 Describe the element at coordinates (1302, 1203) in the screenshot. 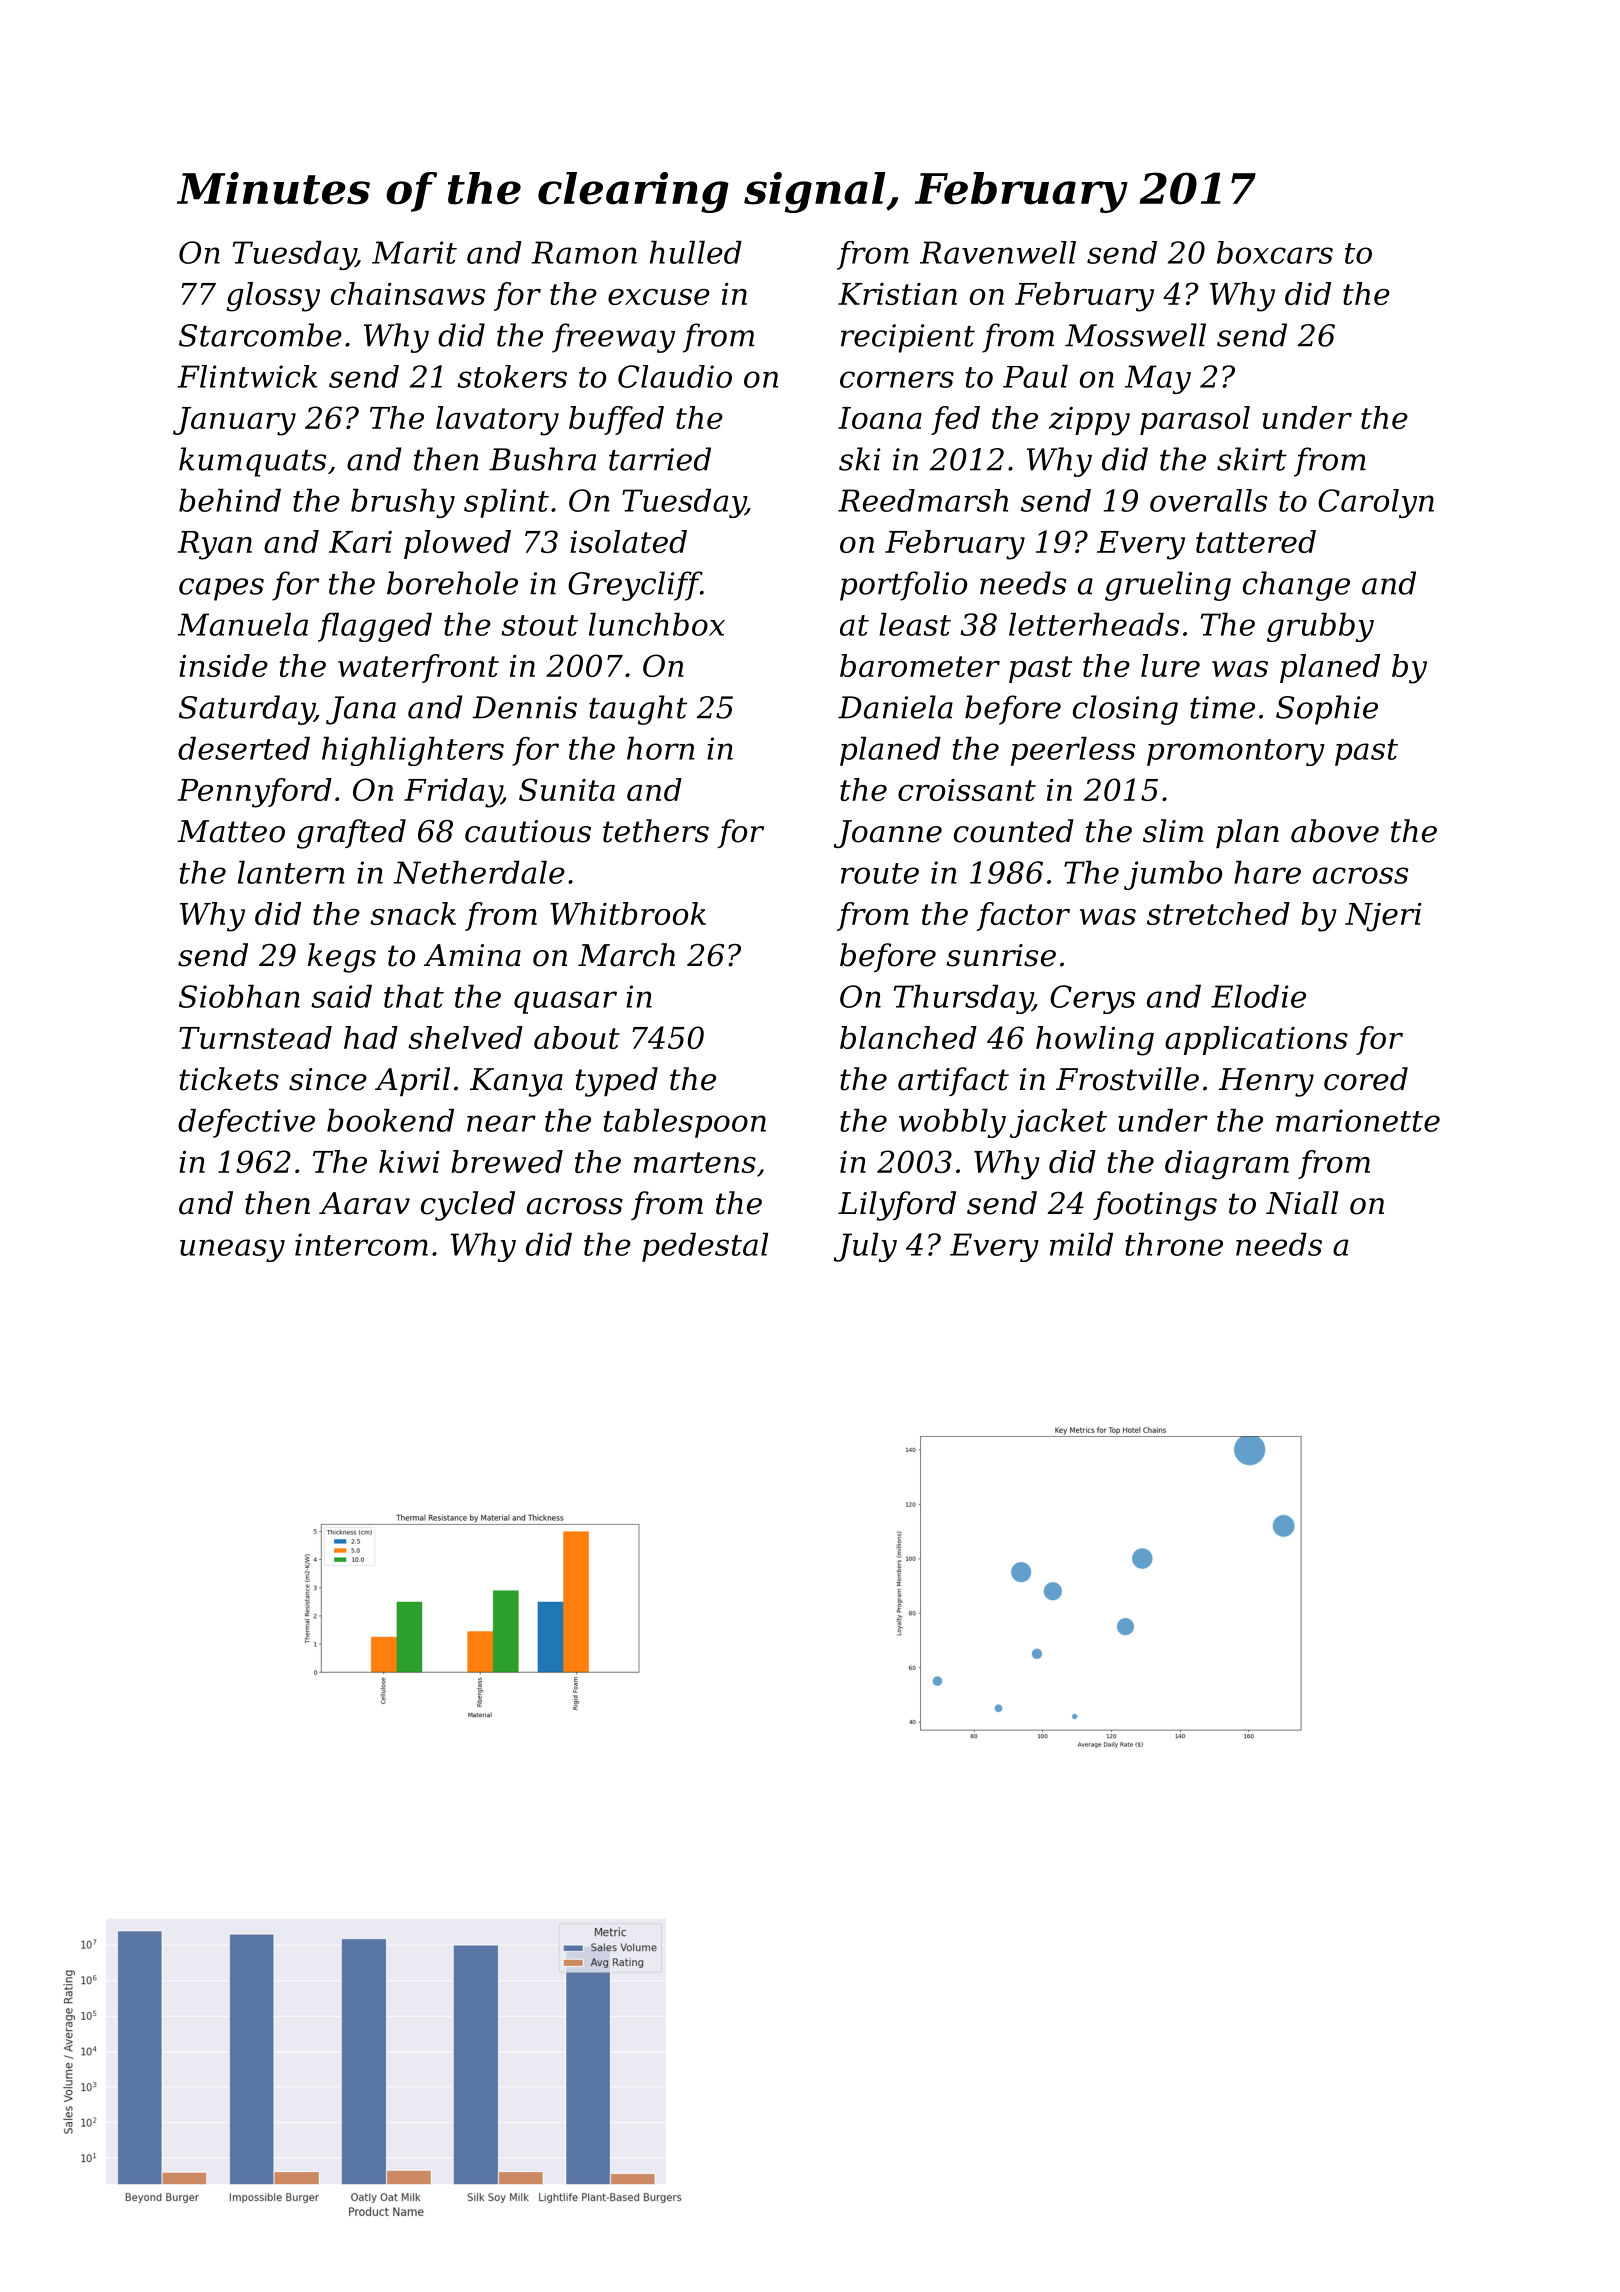

I see `Niall` at that location.
